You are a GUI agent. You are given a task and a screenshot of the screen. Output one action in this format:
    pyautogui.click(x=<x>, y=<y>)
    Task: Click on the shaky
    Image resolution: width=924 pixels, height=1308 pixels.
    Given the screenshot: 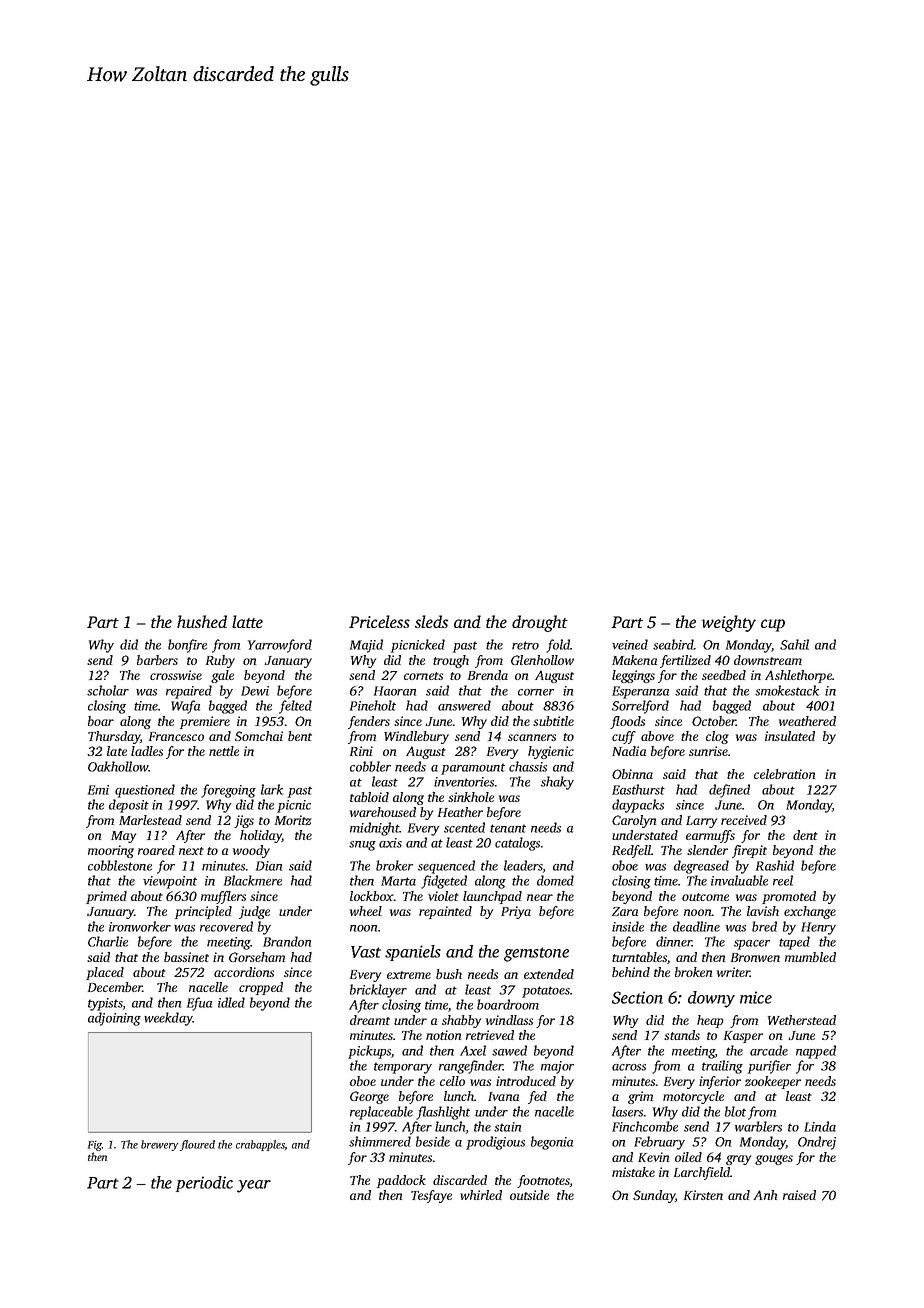 What is the action you would take?
    pyautogui.click(x=557, y=783)
